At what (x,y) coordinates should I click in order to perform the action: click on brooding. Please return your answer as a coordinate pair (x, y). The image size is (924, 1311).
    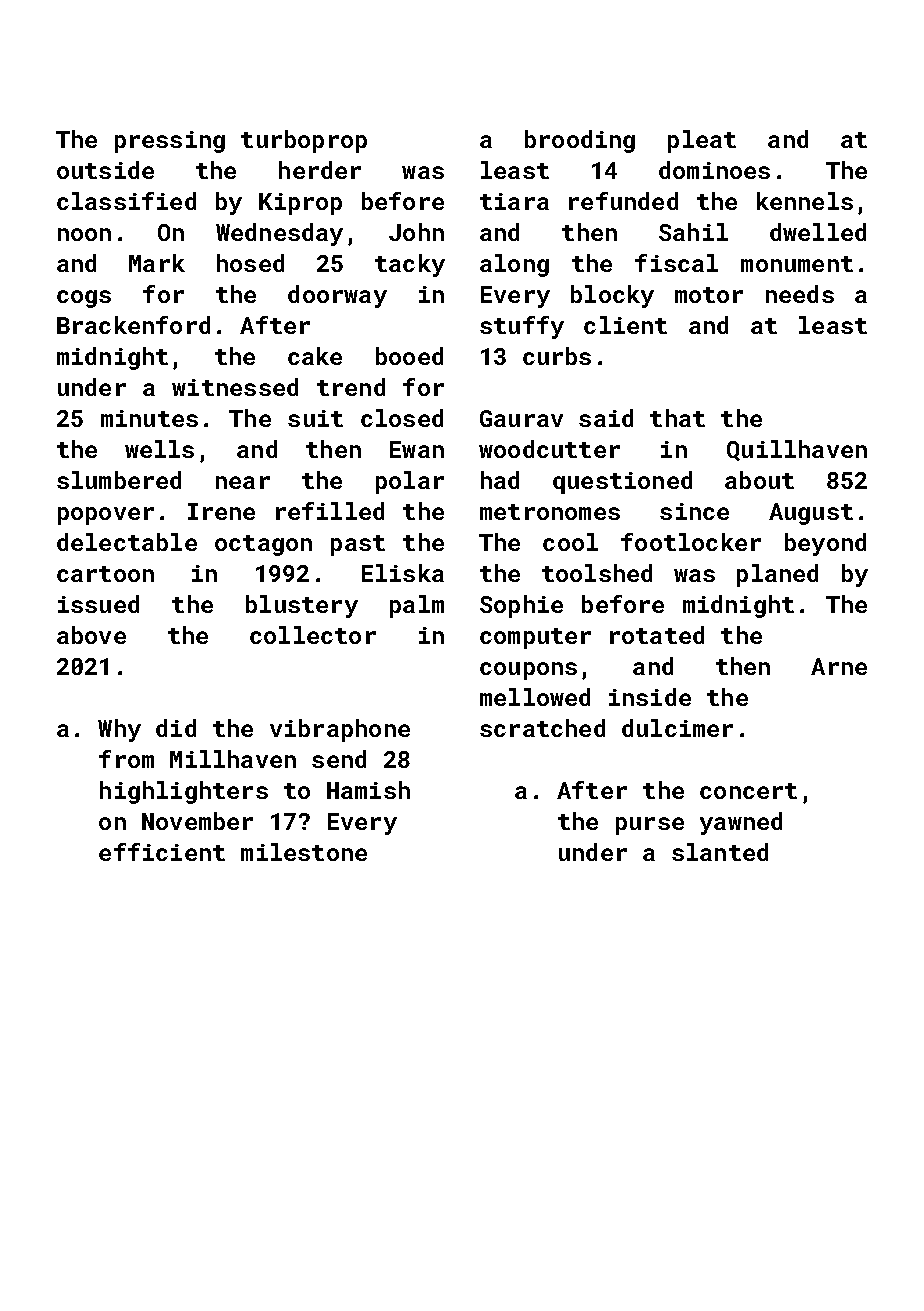
    Looking at the image, I should click on (580, 141).
